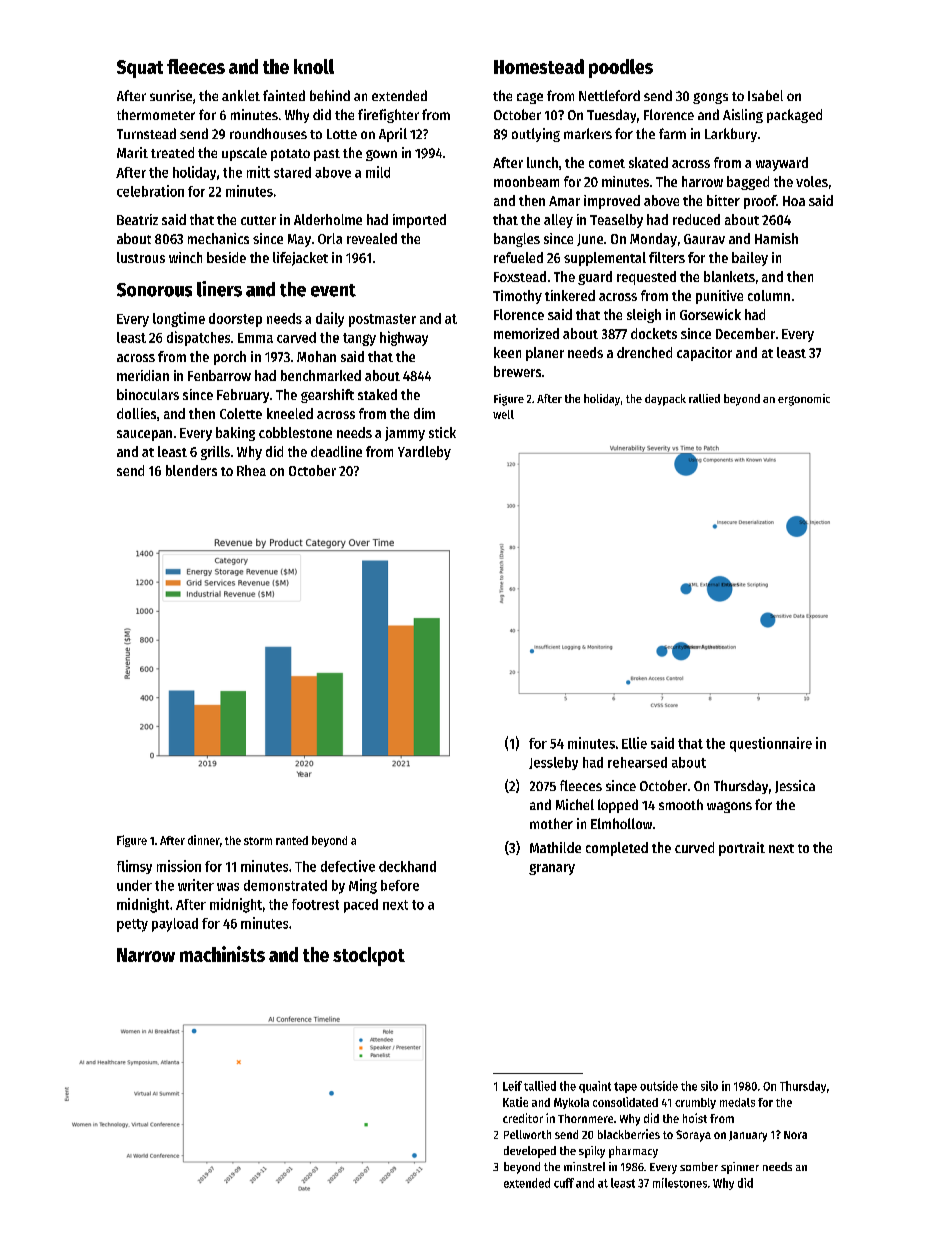 The height and width of the document is (1233, 952). Describe the element at coordinates (179, 866) in the document. I see `mission` at that location.
